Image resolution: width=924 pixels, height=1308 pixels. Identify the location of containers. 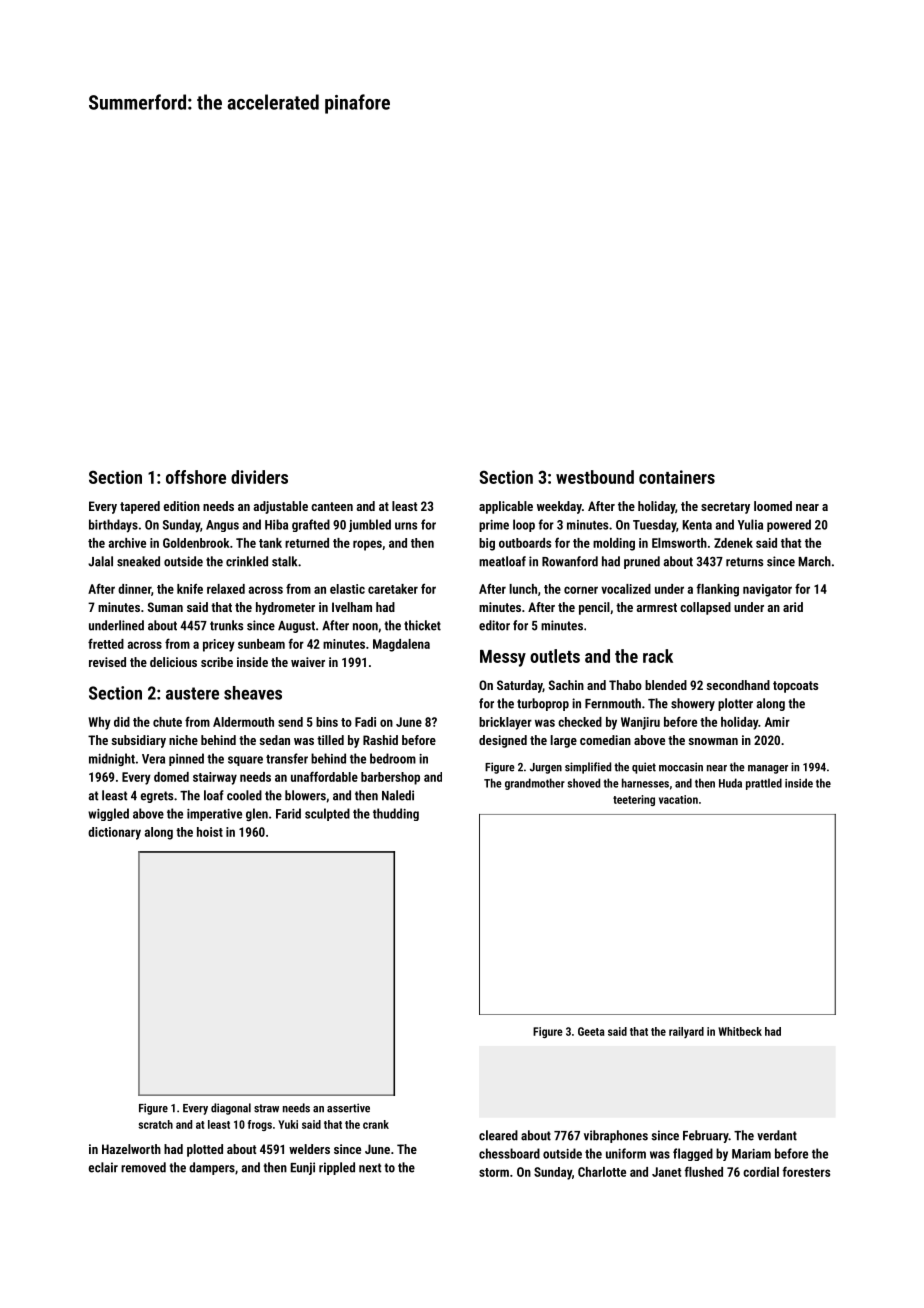
(677, 477).
